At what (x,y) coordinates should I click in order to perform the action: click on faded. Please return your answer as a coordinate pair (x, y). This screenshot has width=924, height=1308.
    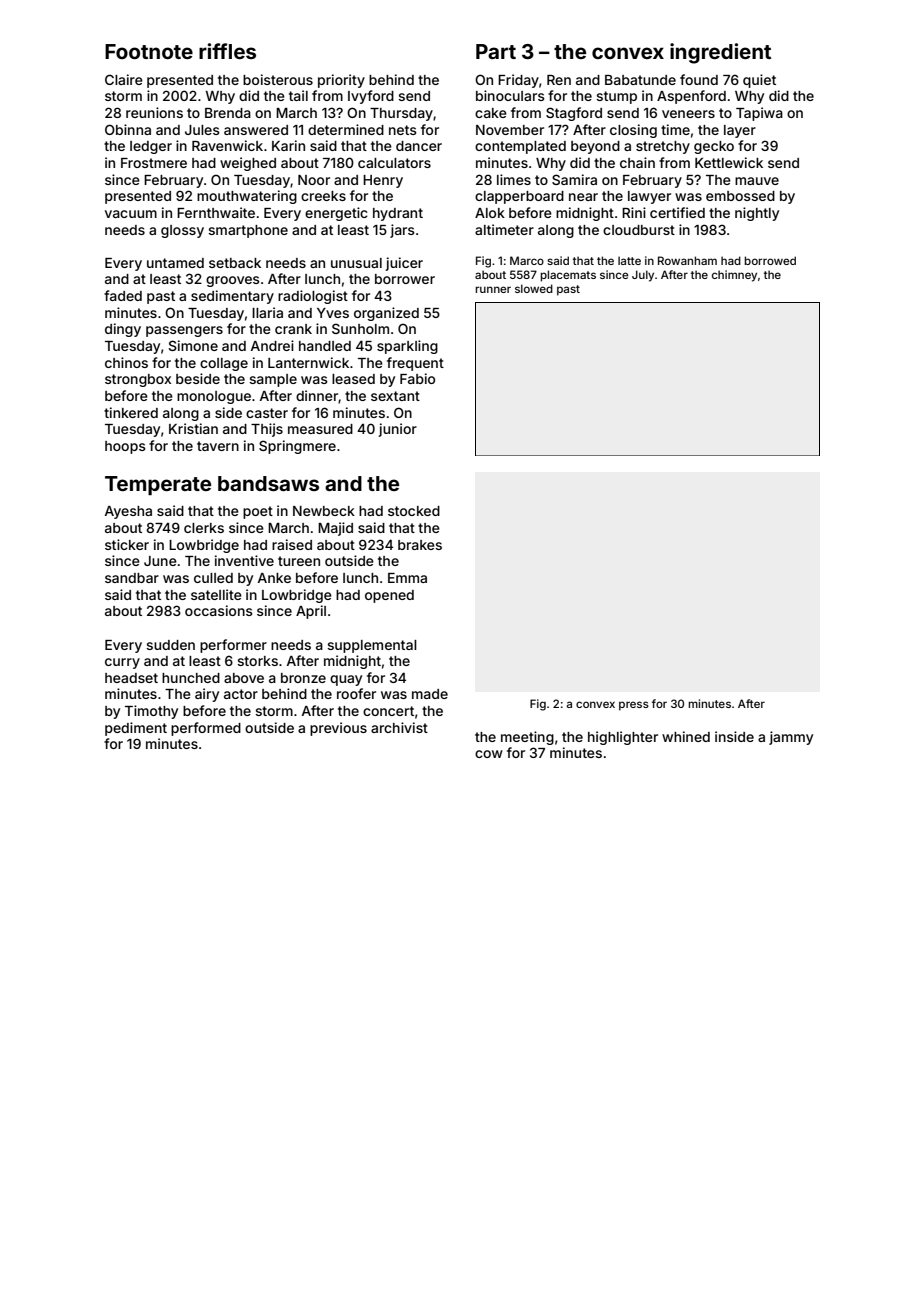
    Looking at the image, I should click on (123, 295).
